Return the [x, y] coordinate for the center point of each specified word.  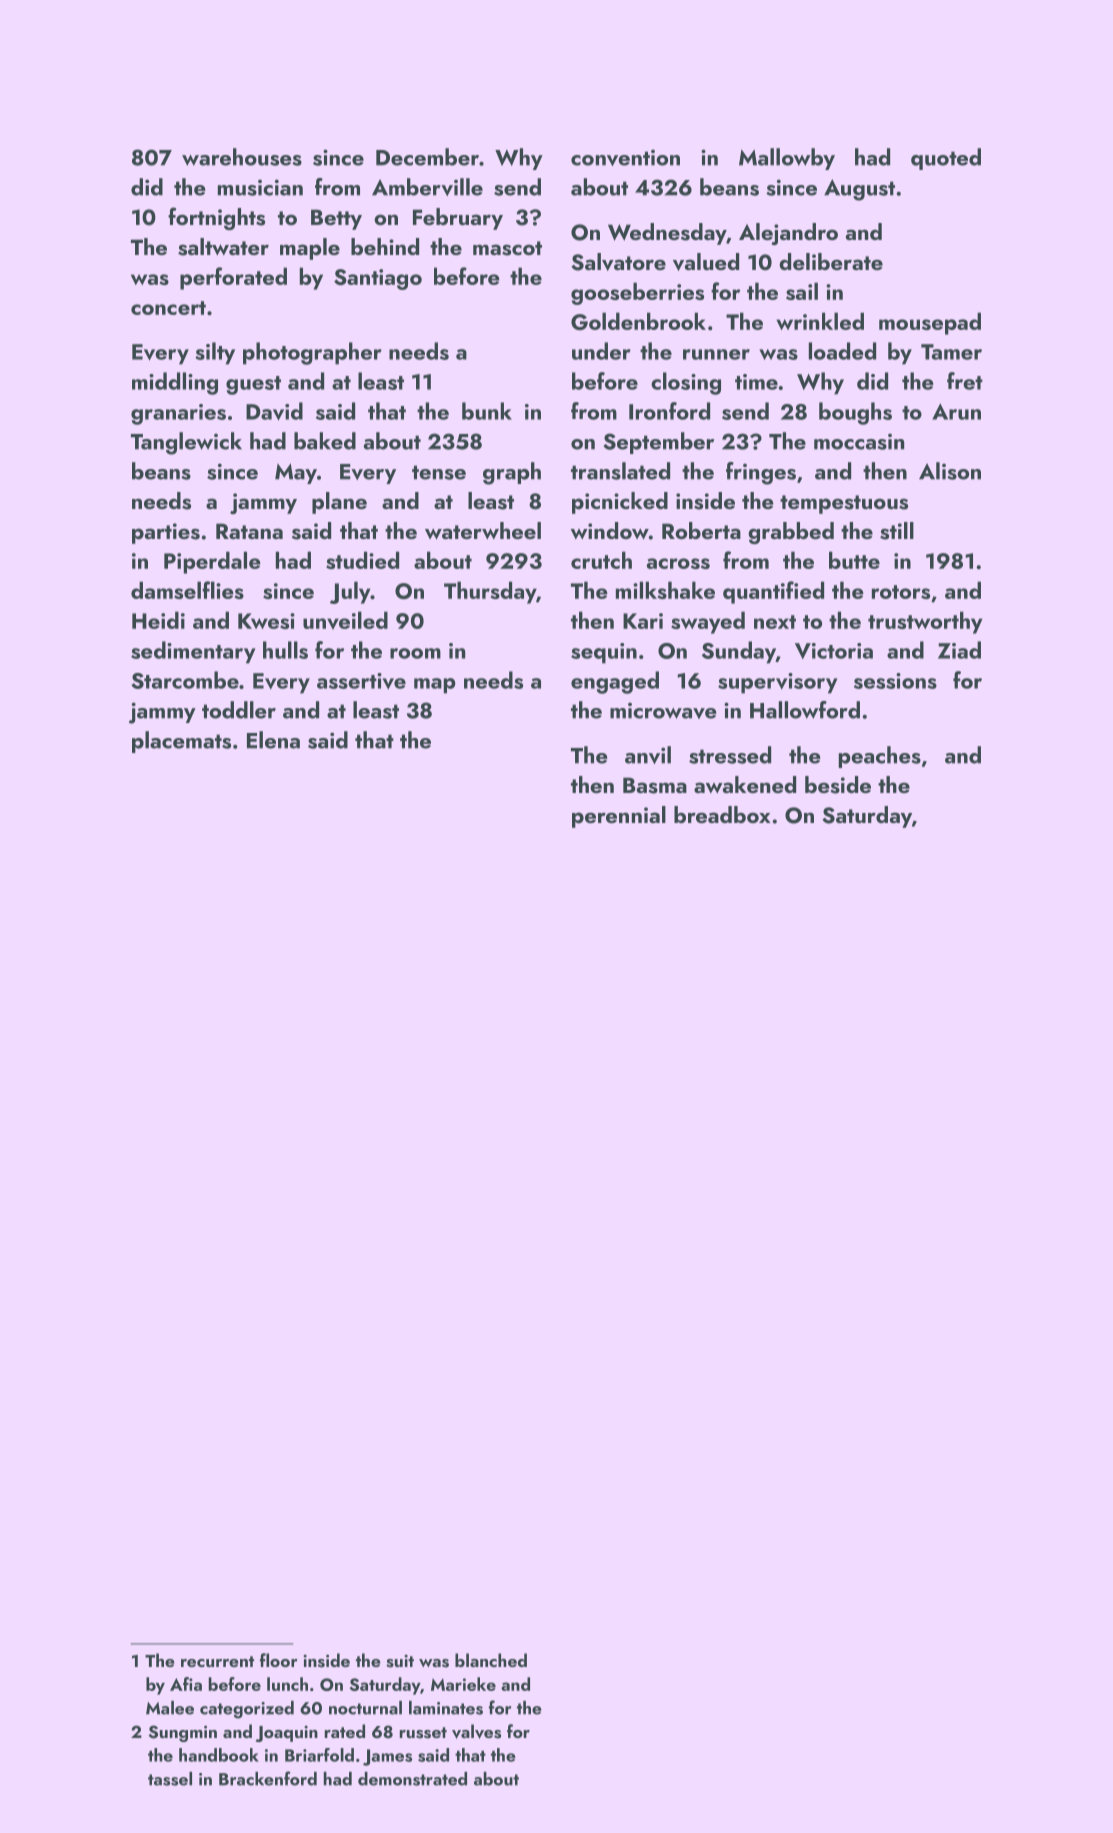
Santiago [378, 279]
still [897, 531]
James [387, 1757]
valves [476, 1731]
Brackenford [268, 1778]
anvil [648, 755]
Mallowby [787, 159]
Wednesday [667, 234]
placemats [181, 742]
